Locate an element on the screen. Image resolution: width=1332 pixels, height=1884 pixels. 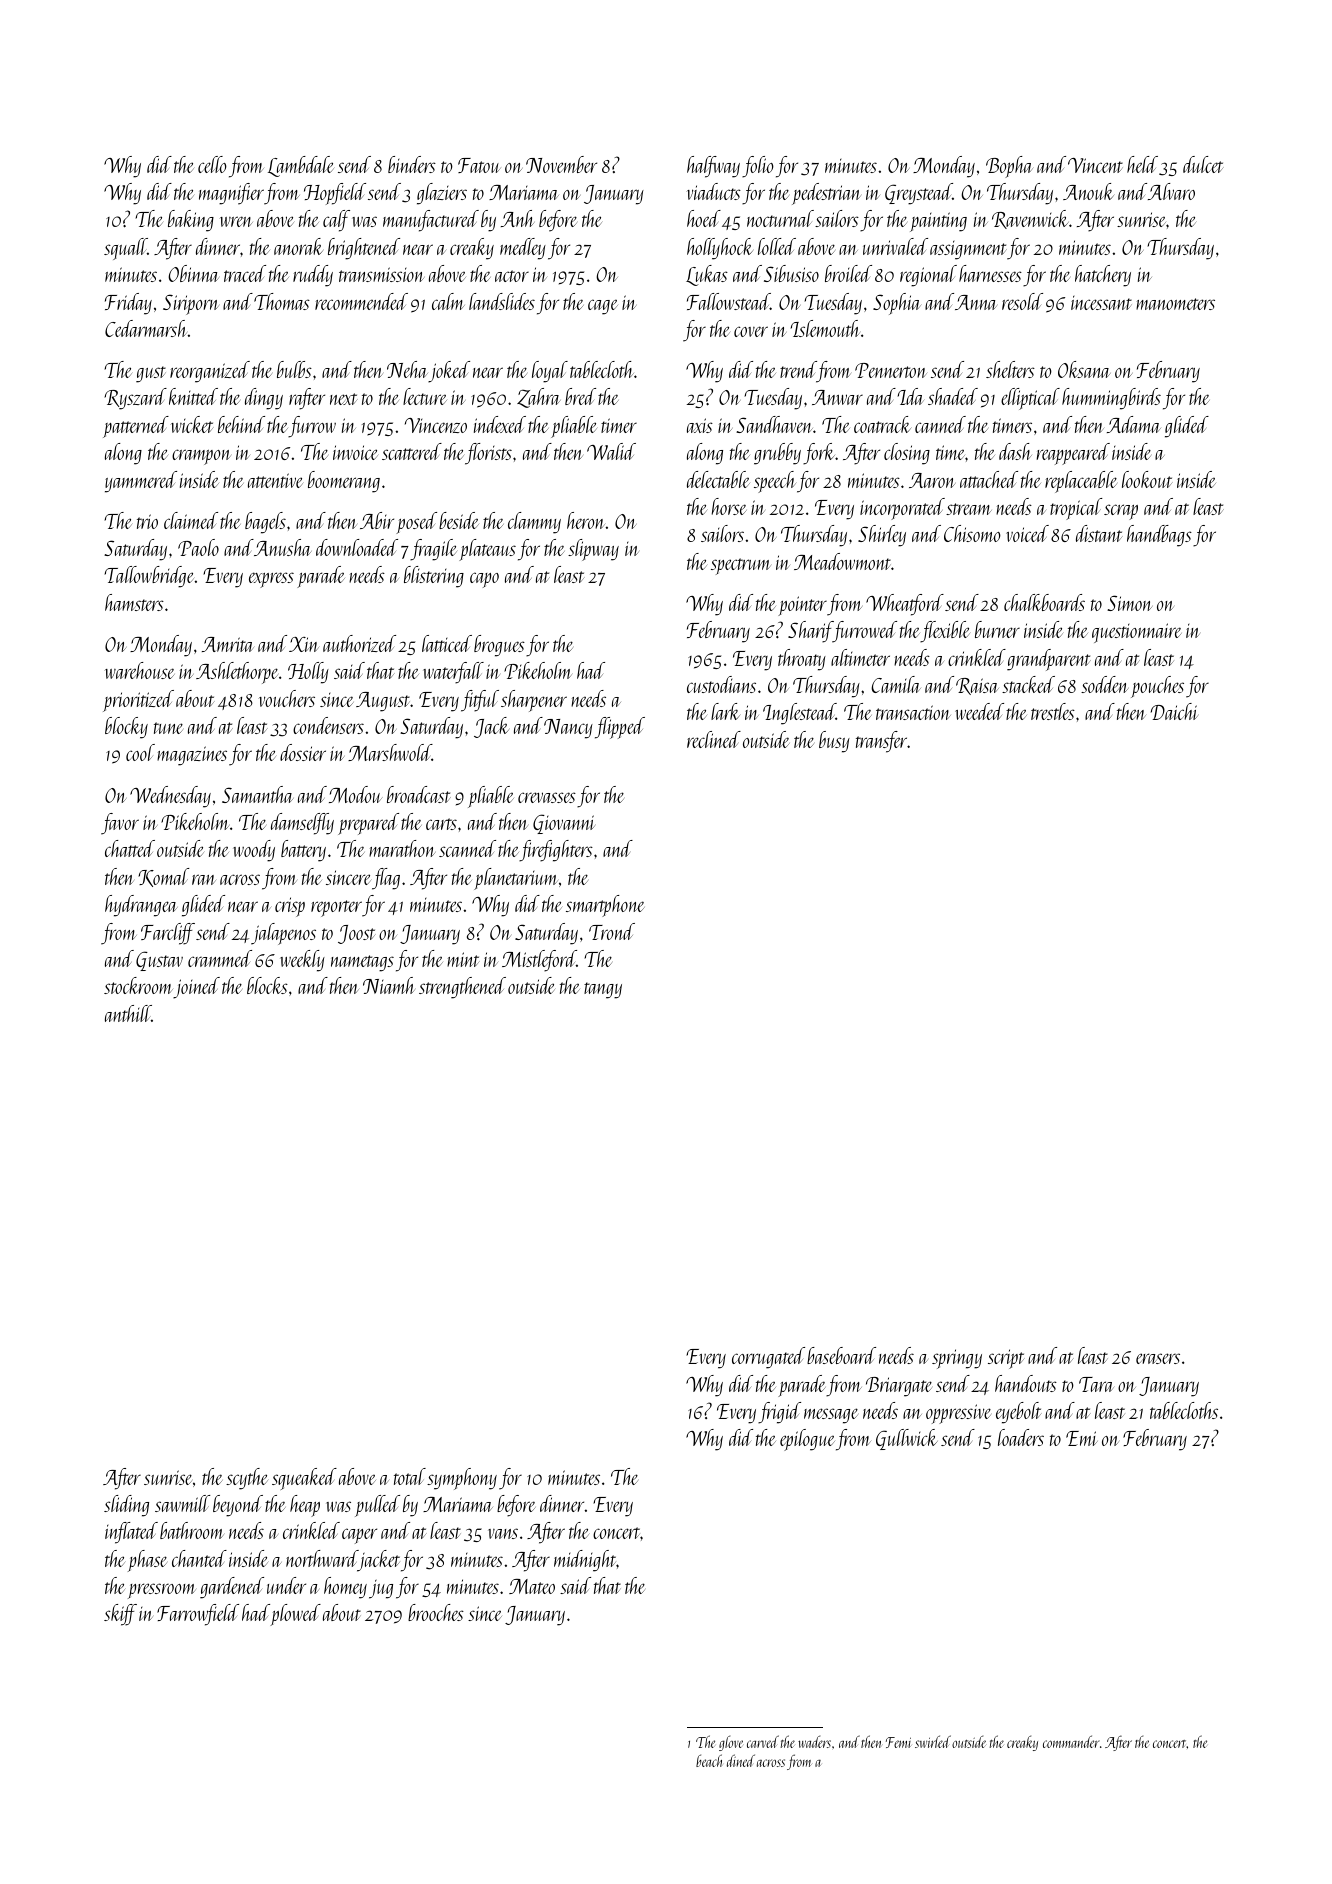
magazines is located at coordinates (192, 756).
